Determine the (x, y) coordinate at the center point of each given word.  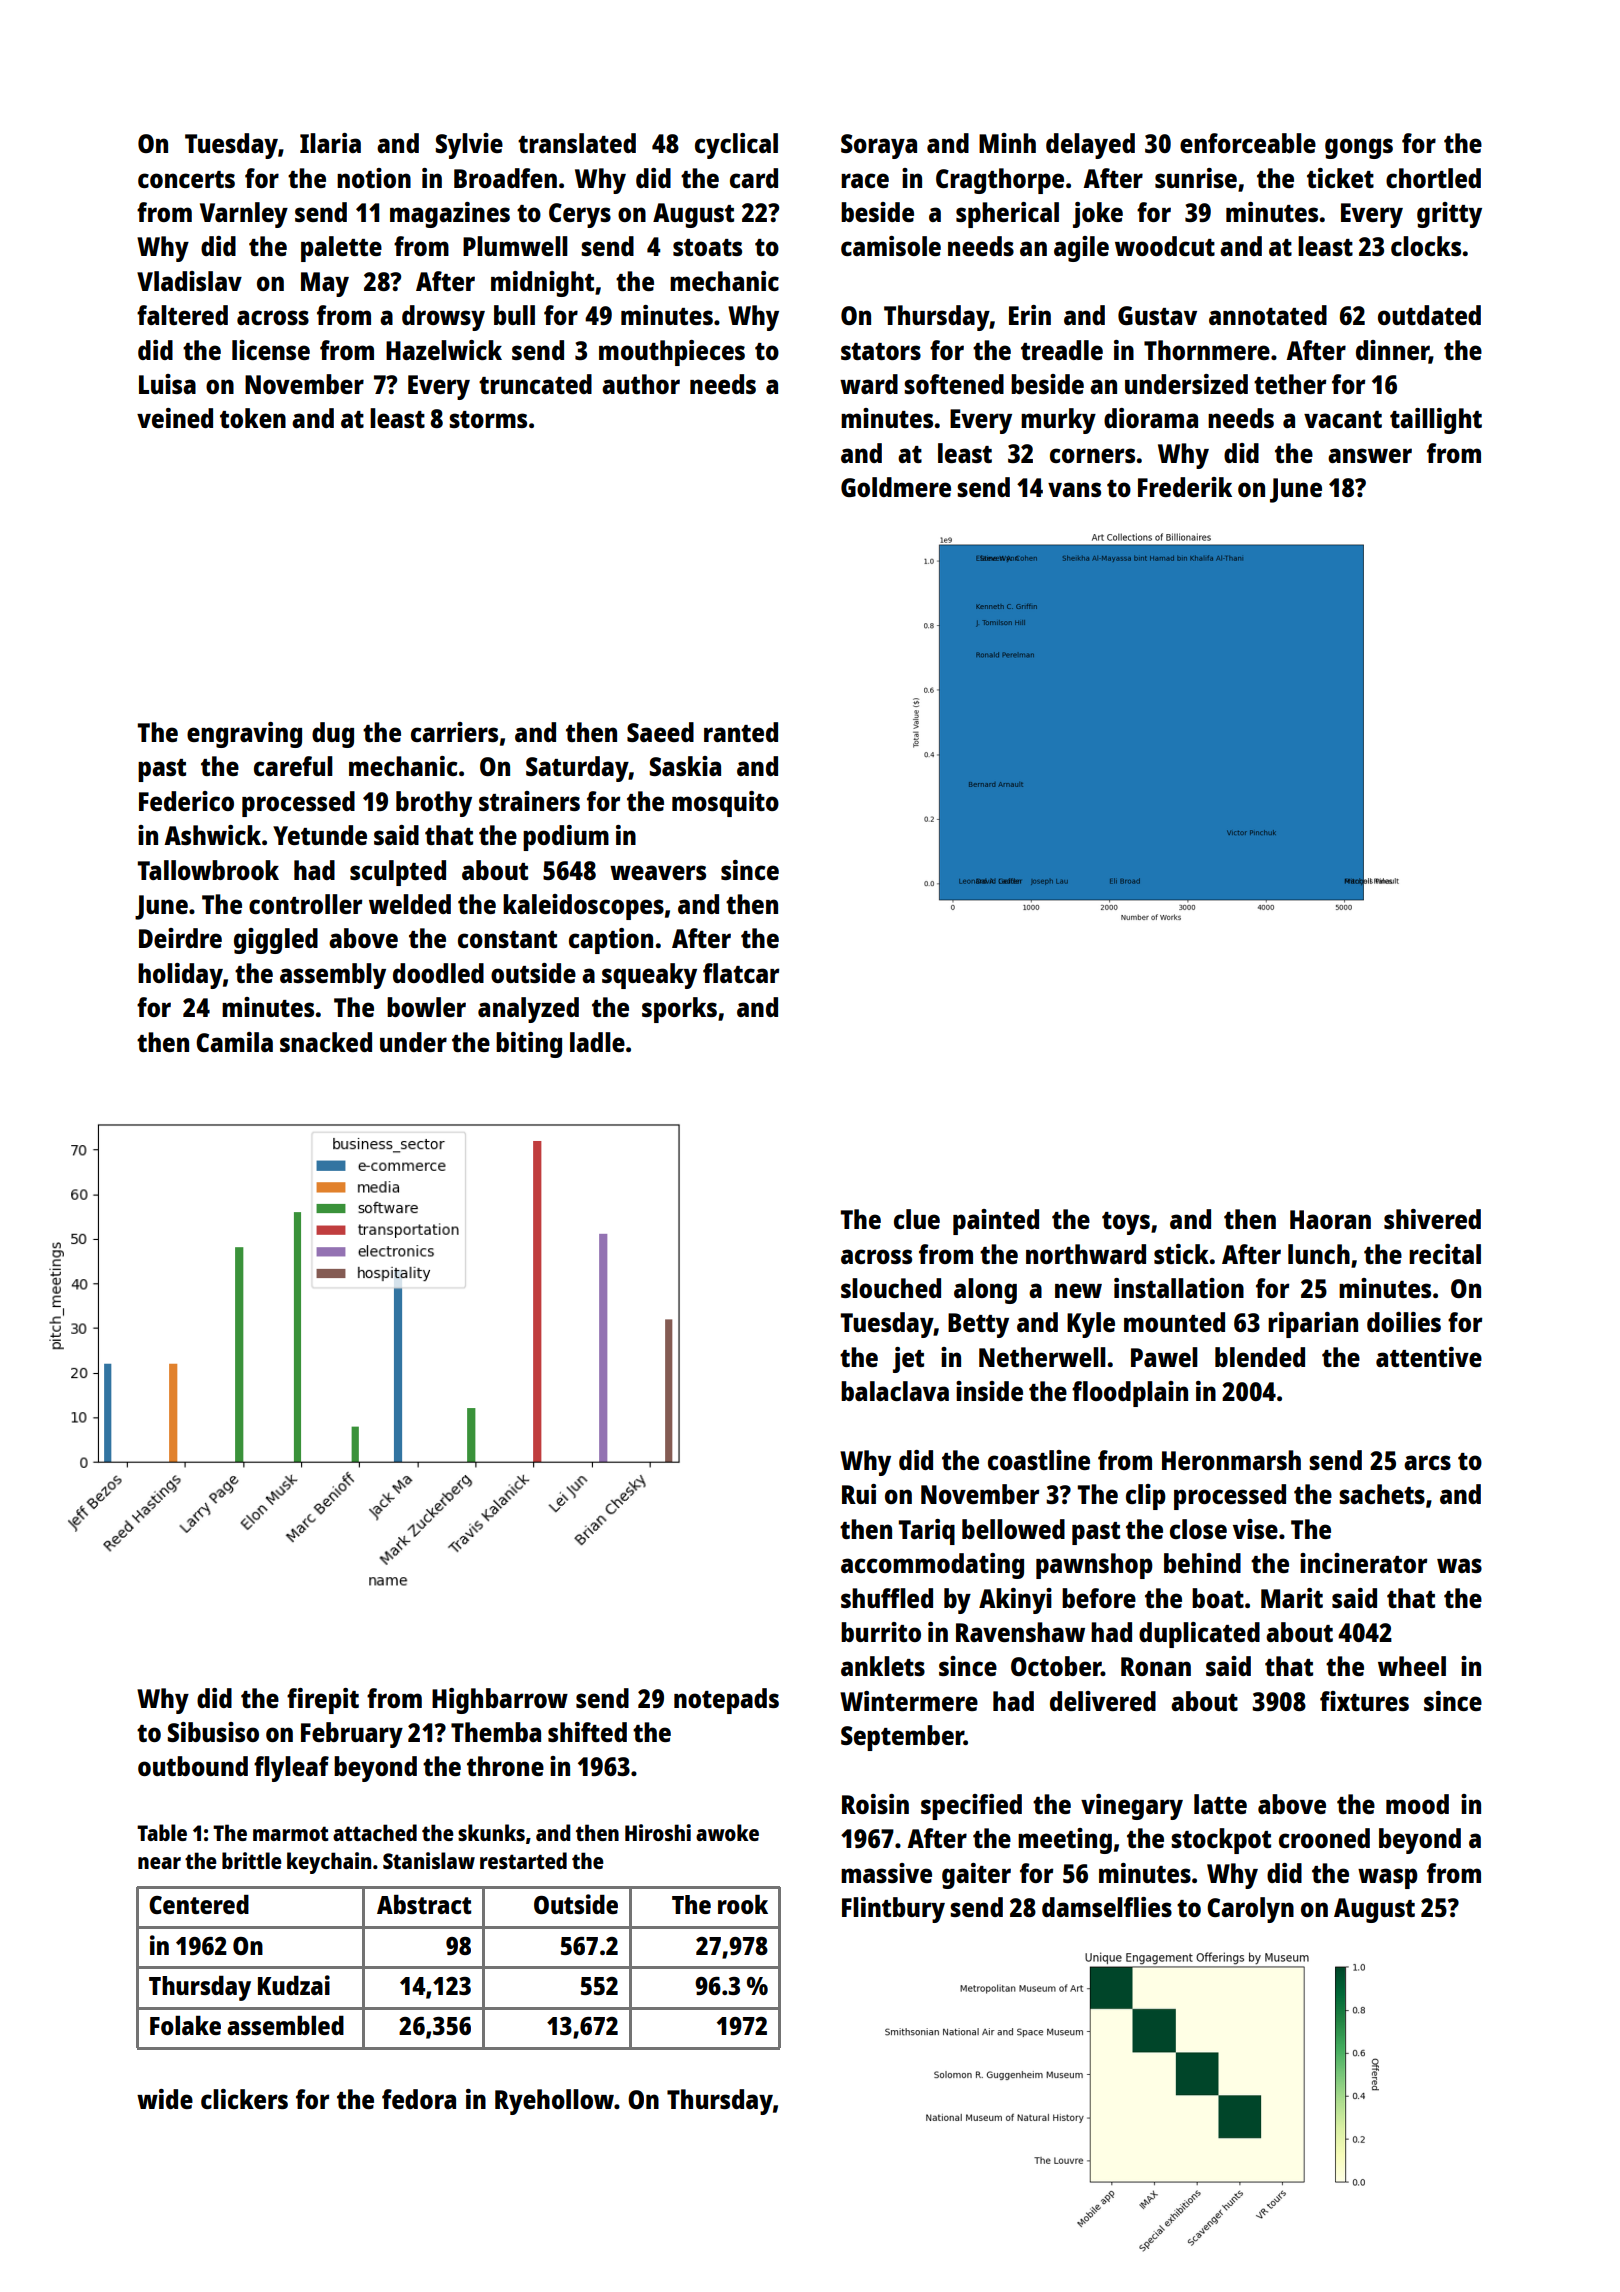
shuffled (887, 1598)
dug (333, 735)
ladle (597, 1042)
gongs (1359, 148)
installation (1179, 1288)
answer (1370, 455)
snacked (326, 1042)
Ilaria (330, 143)
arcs (1427, 1462)
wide (165, 2099)
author (641, 384)
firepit (323, 1701)
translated (577, 143)
